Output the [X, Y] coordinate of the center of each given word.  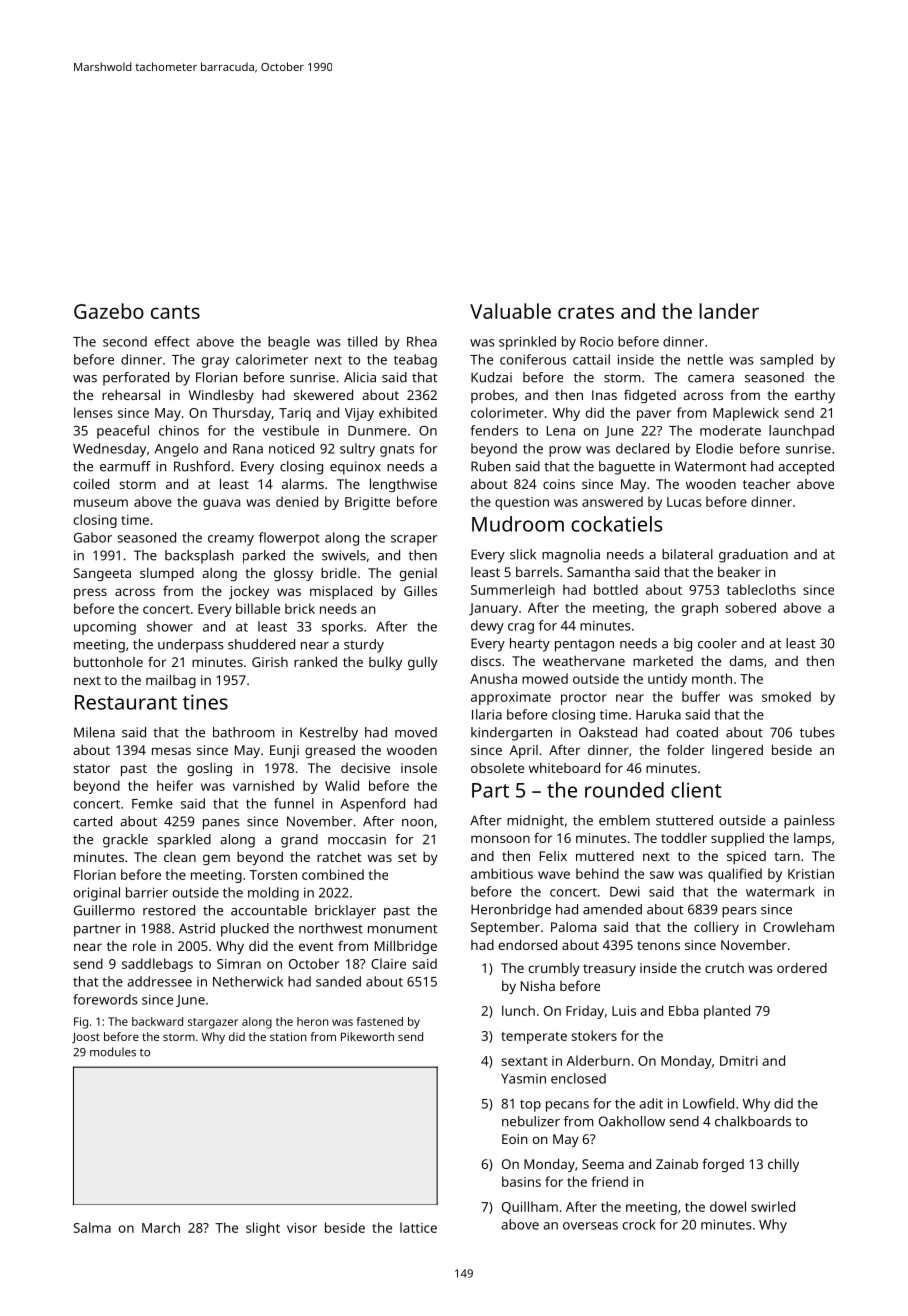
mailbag [171, 681]
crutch [724, 968]
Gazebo [109, 311]
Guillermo [104, 910]
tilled [362, 341]
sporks [342, 628]
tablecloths [761, 589]
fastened [380, 1021]
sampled [786, 361]
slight [263, 1229]
